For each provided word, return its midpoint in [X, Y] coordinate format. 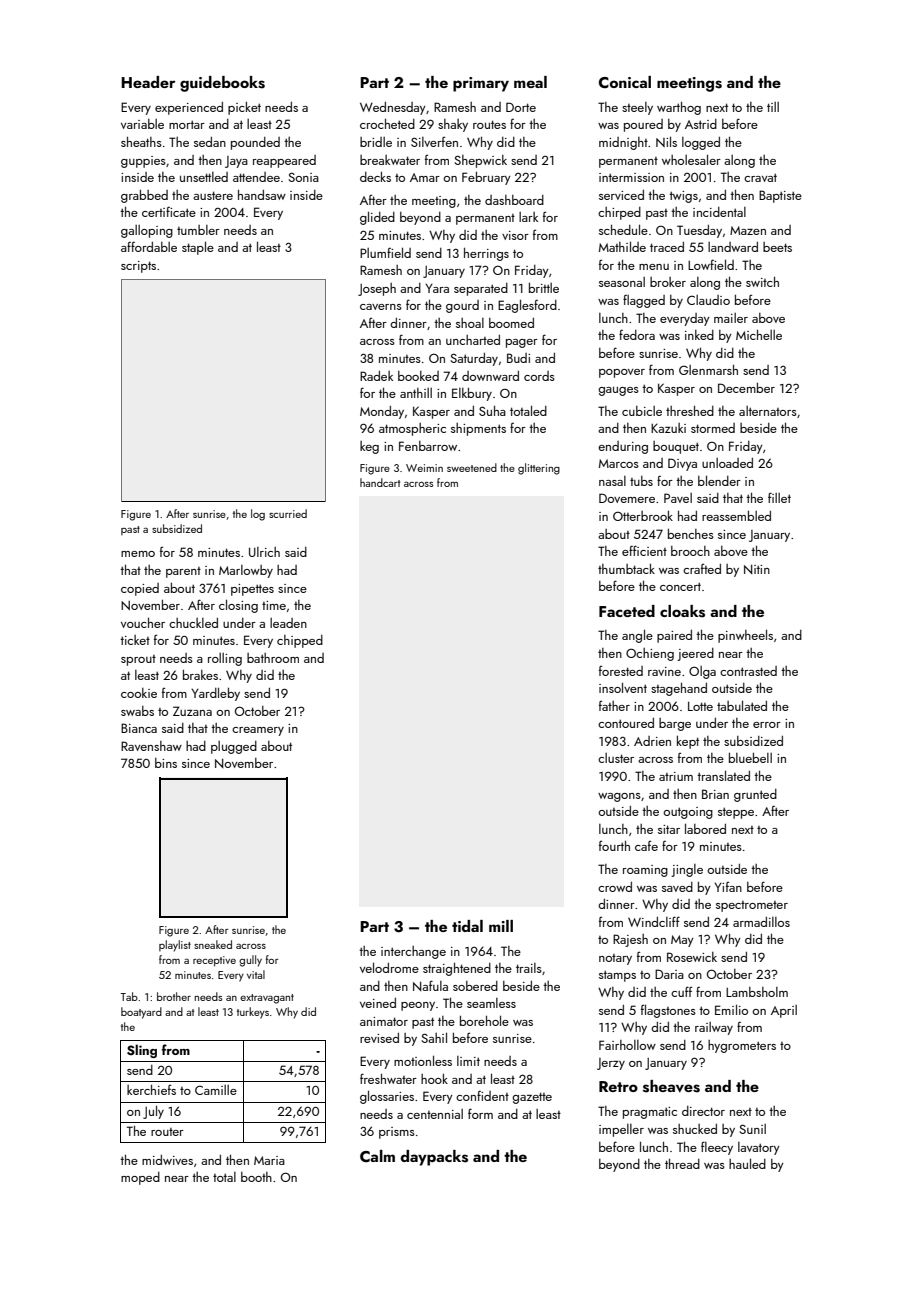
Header [148, 82]
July [153, 1112]
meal [530, 82]
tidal [467, 926]
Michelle [759, 335]
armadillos [761, 922]
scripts [138, 267]
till [773, 107]
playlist [175, 946]
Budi [518, 358]
